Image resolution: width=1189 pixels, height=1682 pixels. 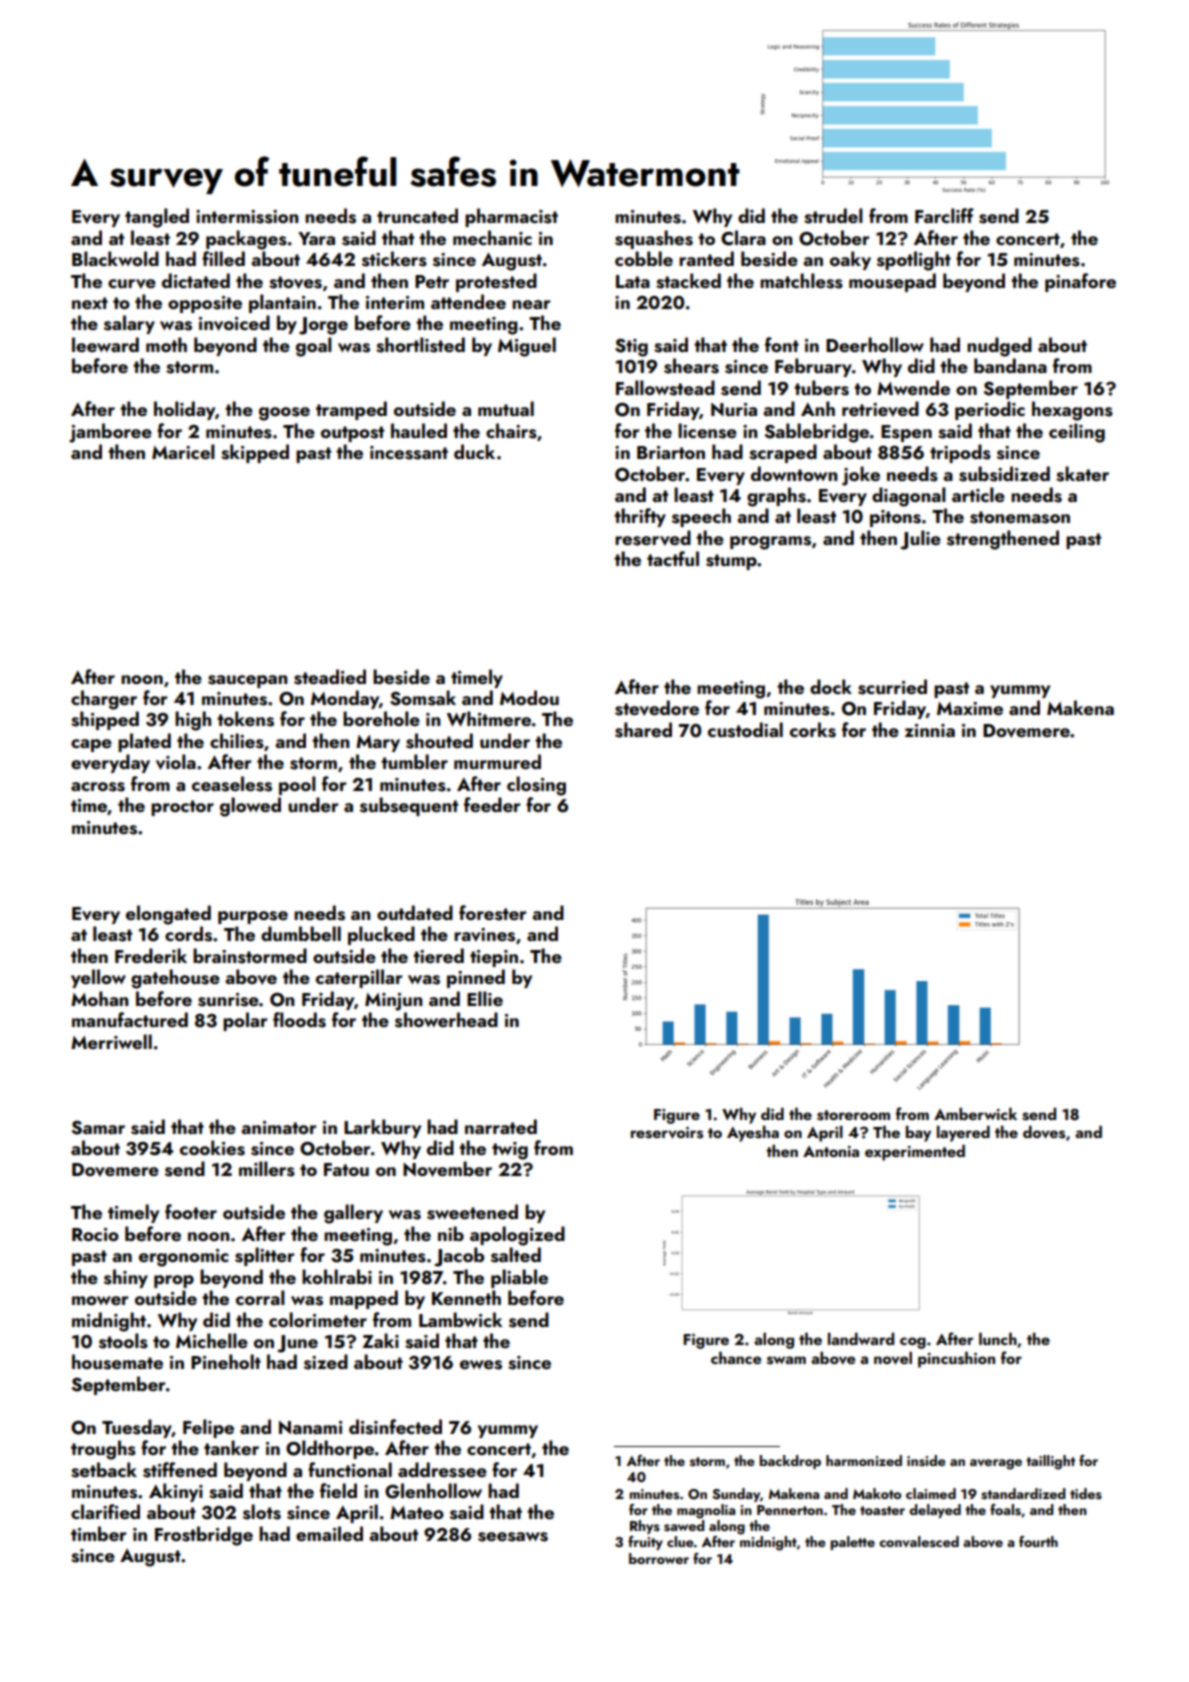 I want to click on scurried, so click(x=892, y=687).
